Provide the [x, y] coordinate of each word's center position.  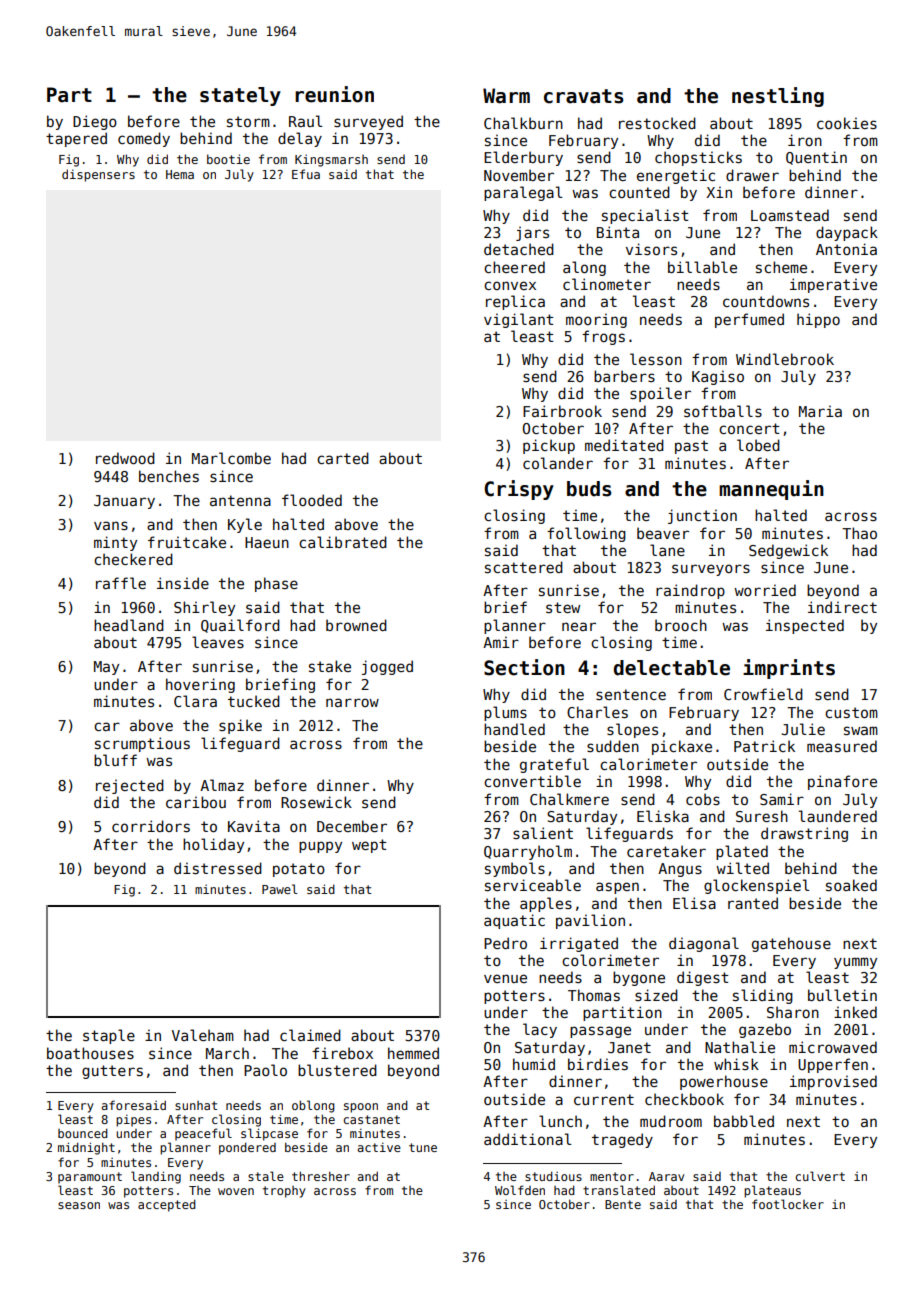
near [579, 626]
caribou [196, 802]
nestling [778, 97]
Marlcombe [231, 458]
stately [240, 96]
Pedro [505, 943]
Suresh [762, 816]
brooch [681, 625]
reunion [334, 94]
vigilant [518, 320]
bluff [115, 760]
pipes [133, 1120]
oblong [313, 1106]
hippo [818, 320]
